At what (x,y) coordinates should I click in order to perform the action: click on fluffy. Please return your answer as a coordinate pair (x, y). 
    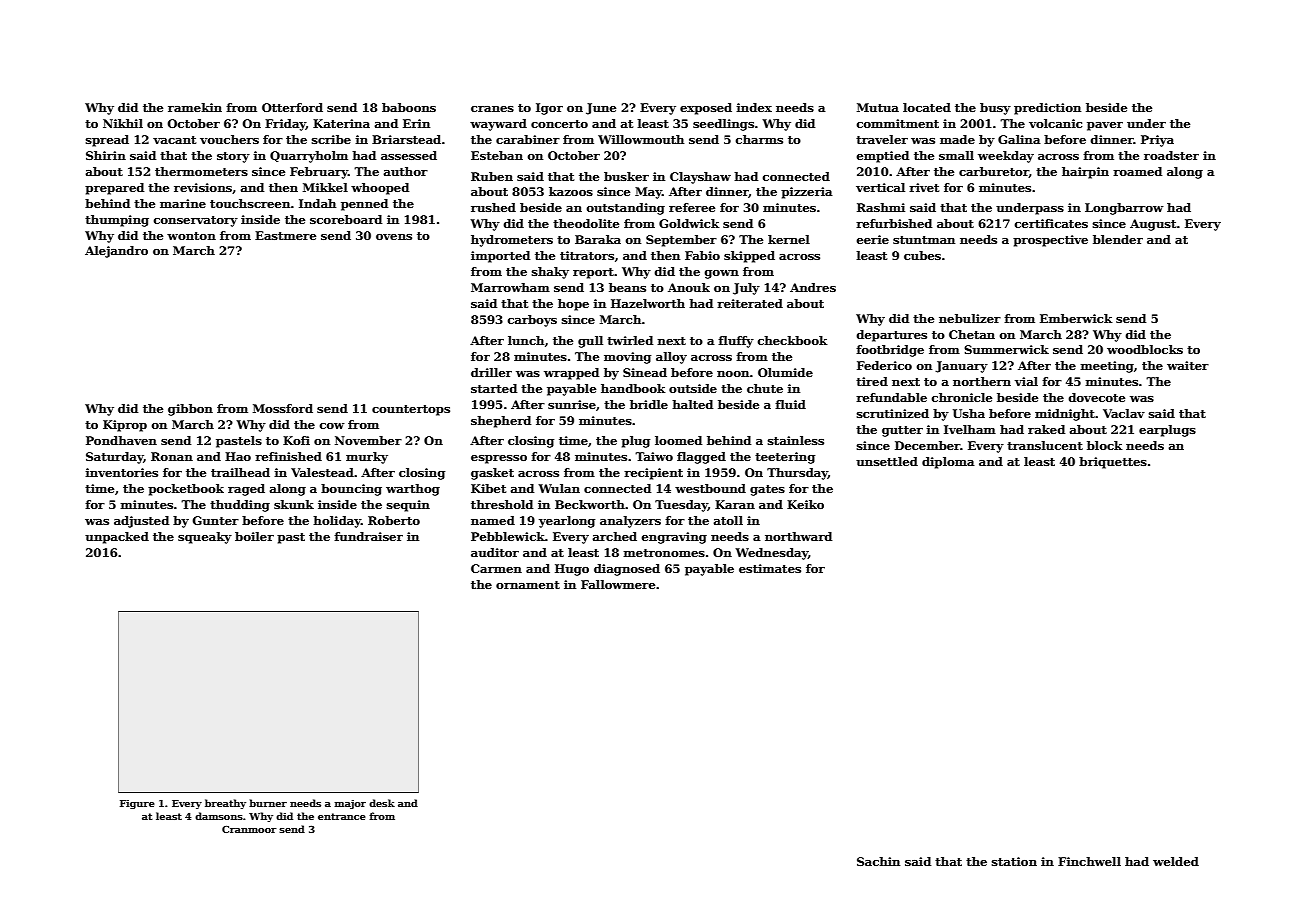
    Looking at the image, I should click on (736, 342).
